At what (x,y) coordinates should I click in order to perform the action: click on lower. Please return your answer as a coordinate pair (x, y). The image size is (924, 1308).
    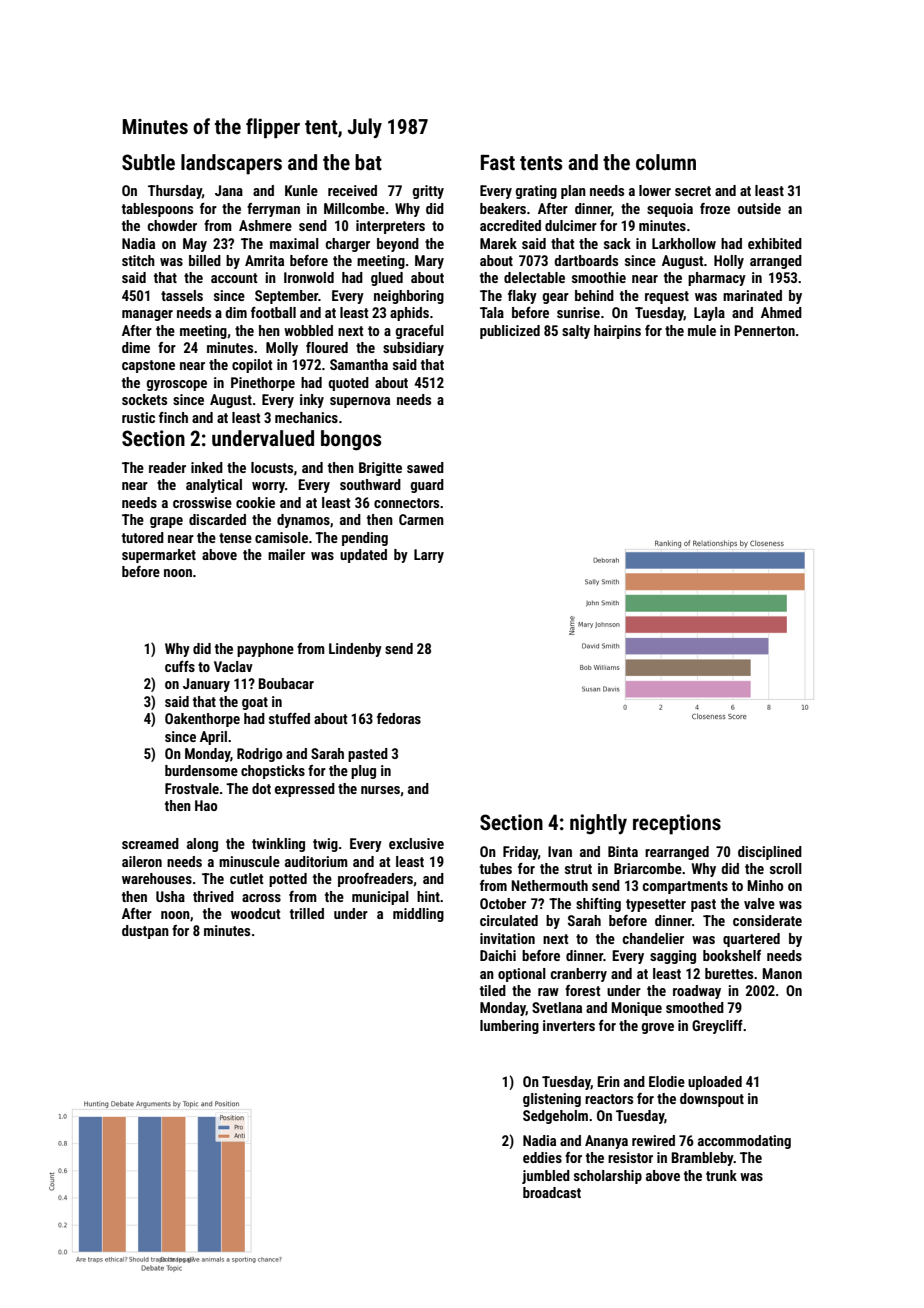
    Looking at the image, I should click on (655, 190).
